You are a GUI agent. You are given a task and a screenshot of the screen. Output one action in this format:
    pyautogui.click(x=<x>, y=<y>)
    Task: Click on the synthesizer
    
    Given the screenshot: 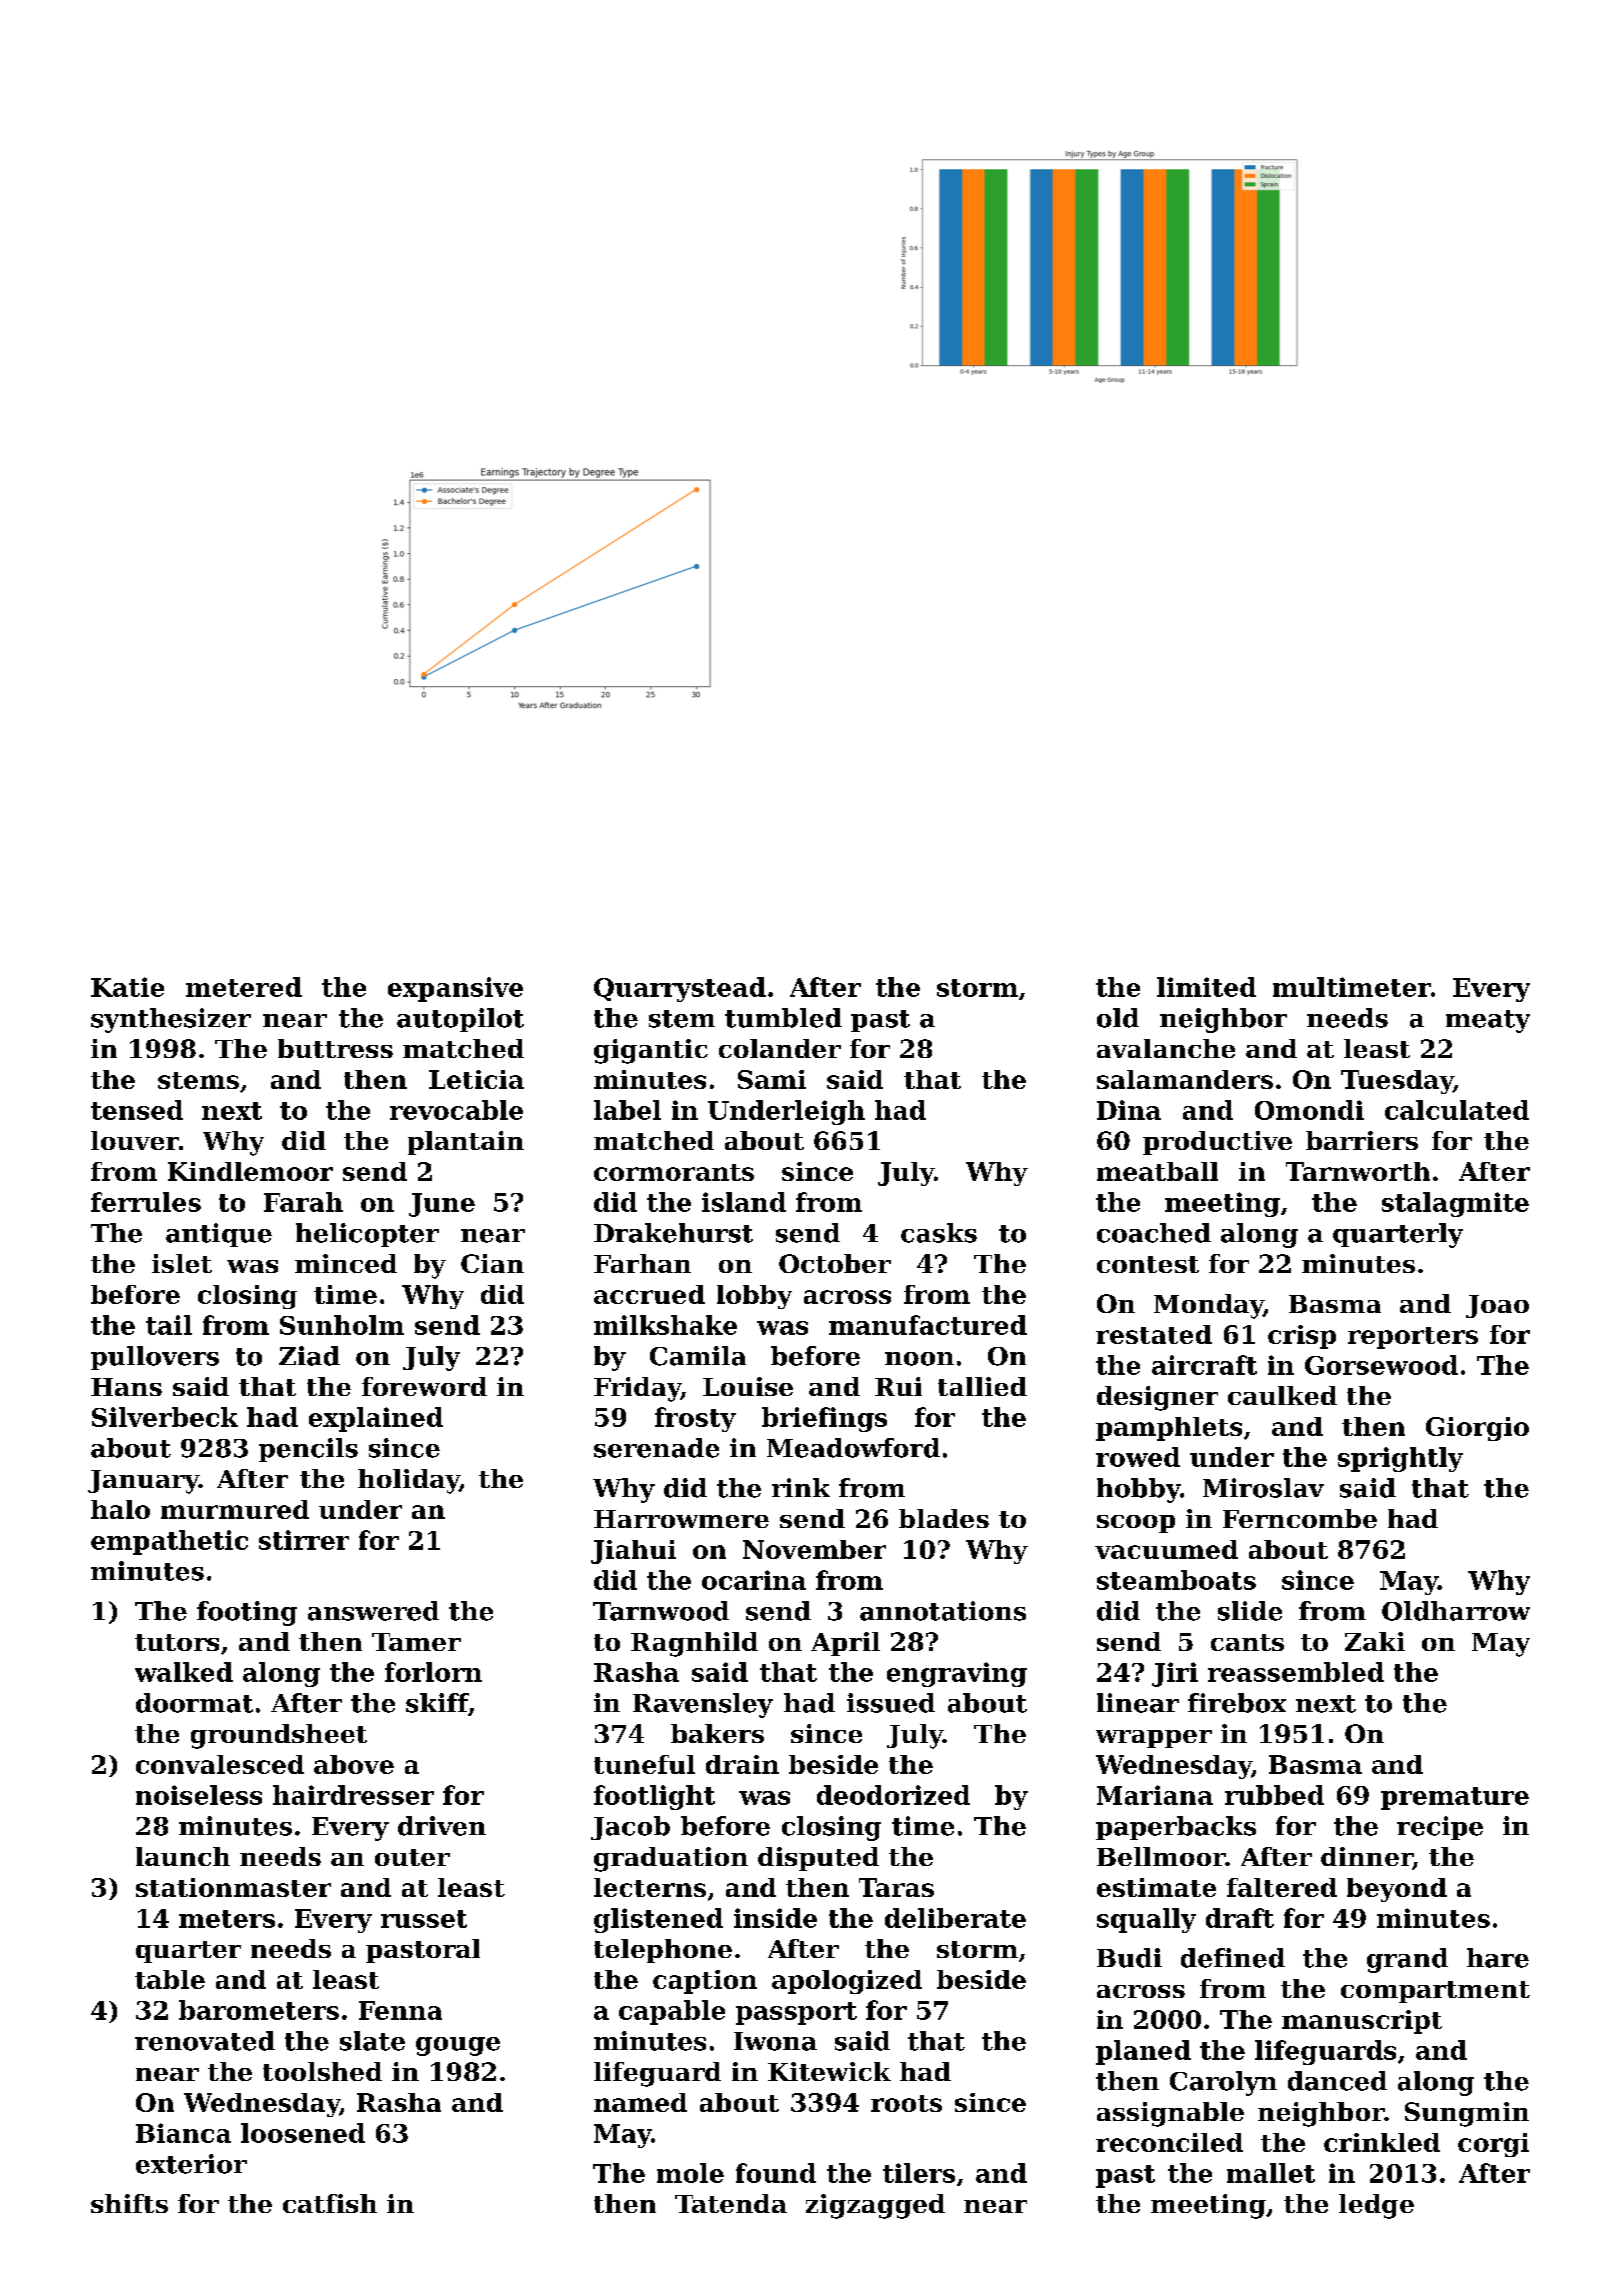 What is the action you would take?
    pyautogui.click(x=171, y=1020)
